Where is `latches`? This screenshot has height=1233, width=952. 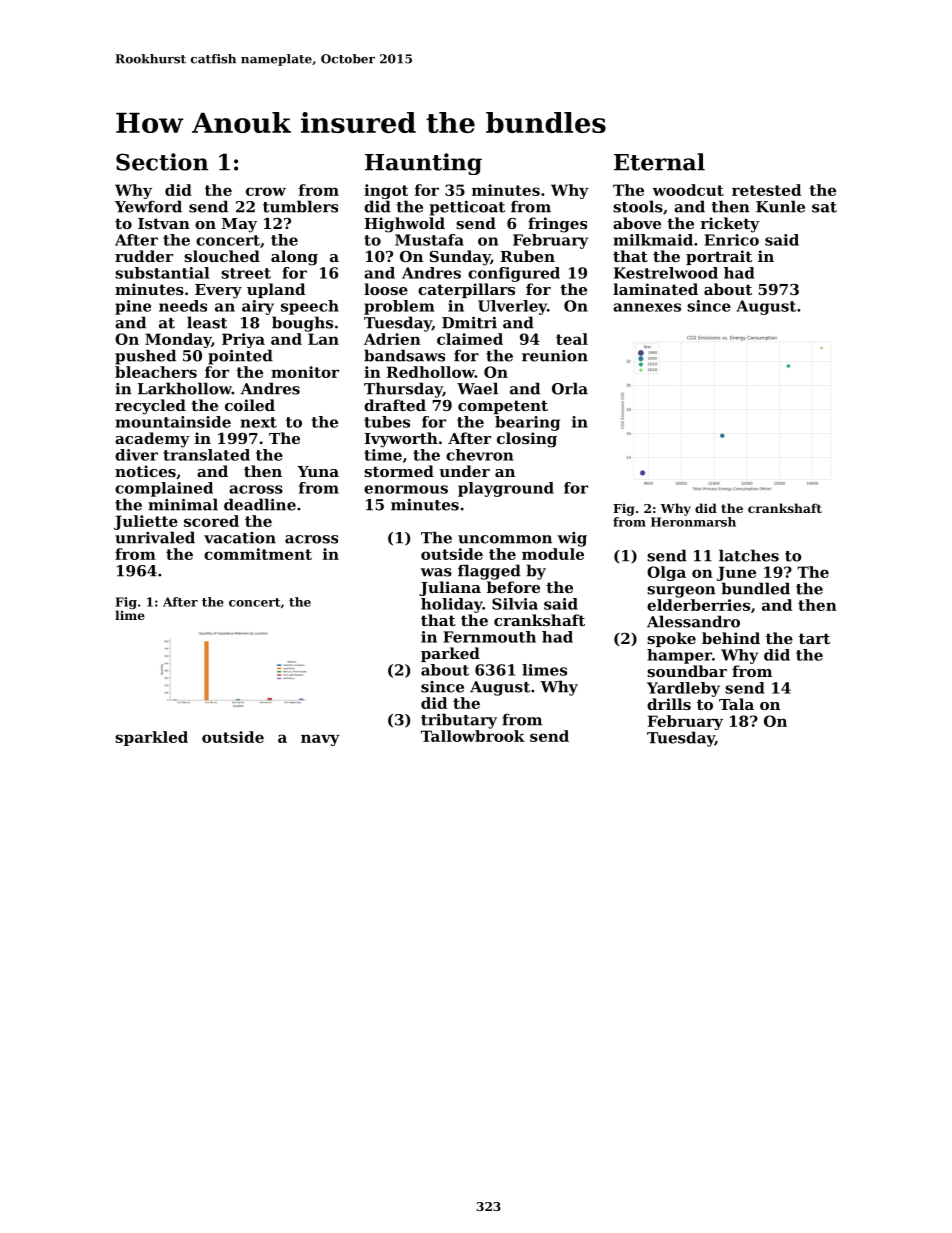
latches is located at coordinates (749, 555).
